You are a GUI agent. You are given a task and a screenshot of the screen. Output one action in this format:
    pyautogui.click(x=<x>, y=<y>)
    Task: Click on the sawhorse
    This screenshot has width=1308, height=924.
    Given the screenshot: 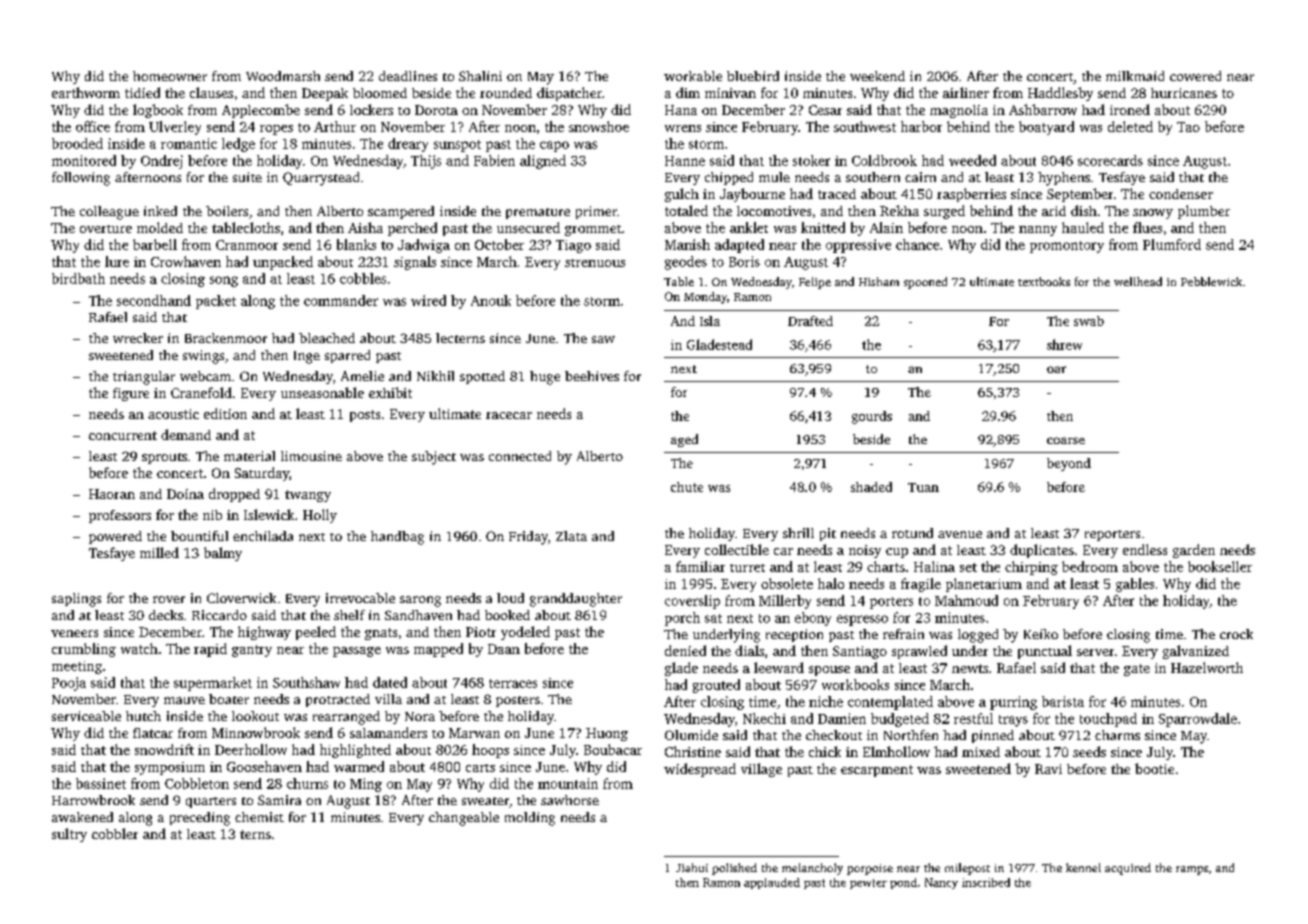 What is the action you would take?
    pyautogui.click(x=570, y=800)
